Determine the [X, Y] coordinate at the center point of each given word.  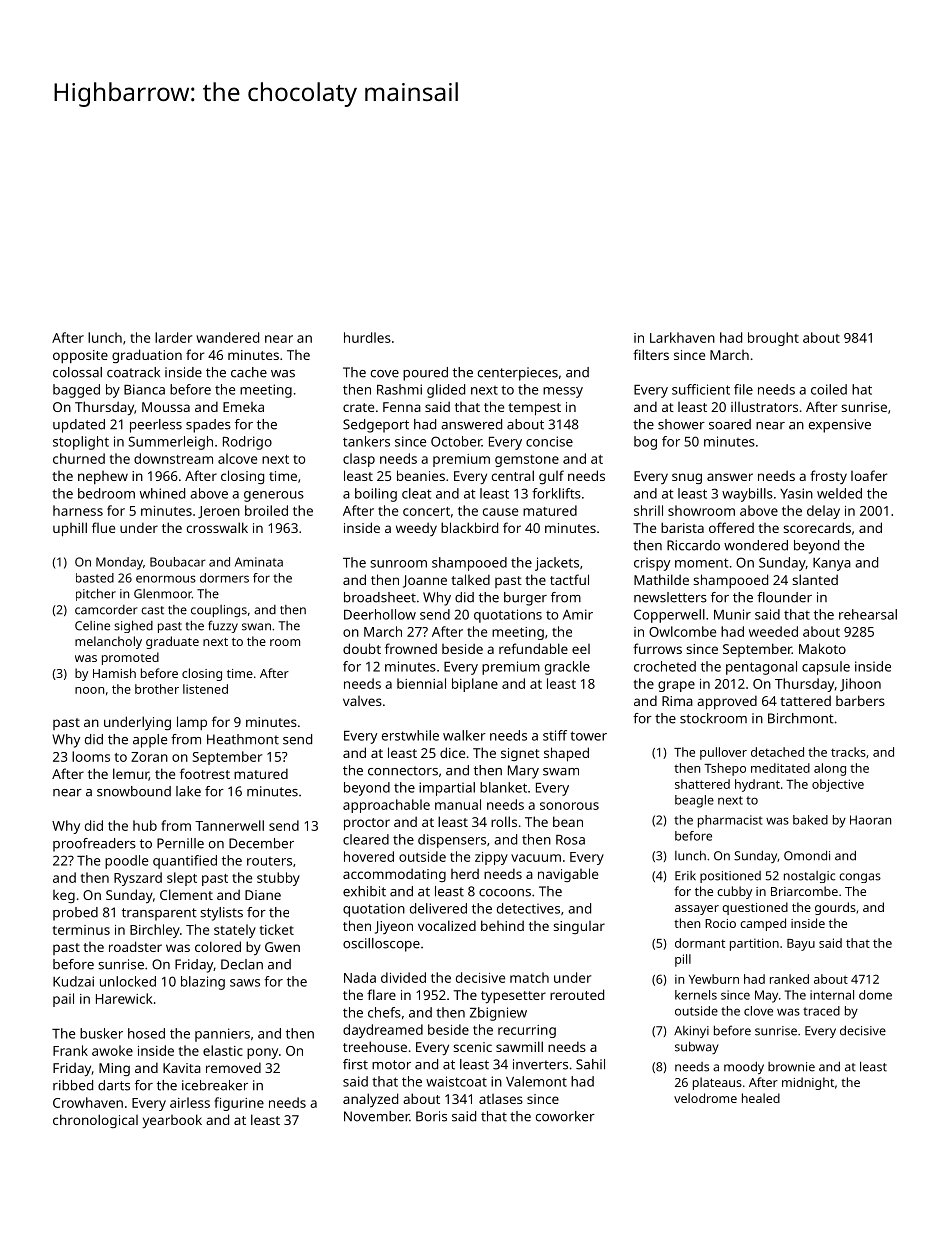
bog [645, 443]
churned [79, 458]
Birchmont [801, 718]
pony [262, 1053]
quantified [185, 862]
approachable [386, 806]
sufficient [701, 389]
